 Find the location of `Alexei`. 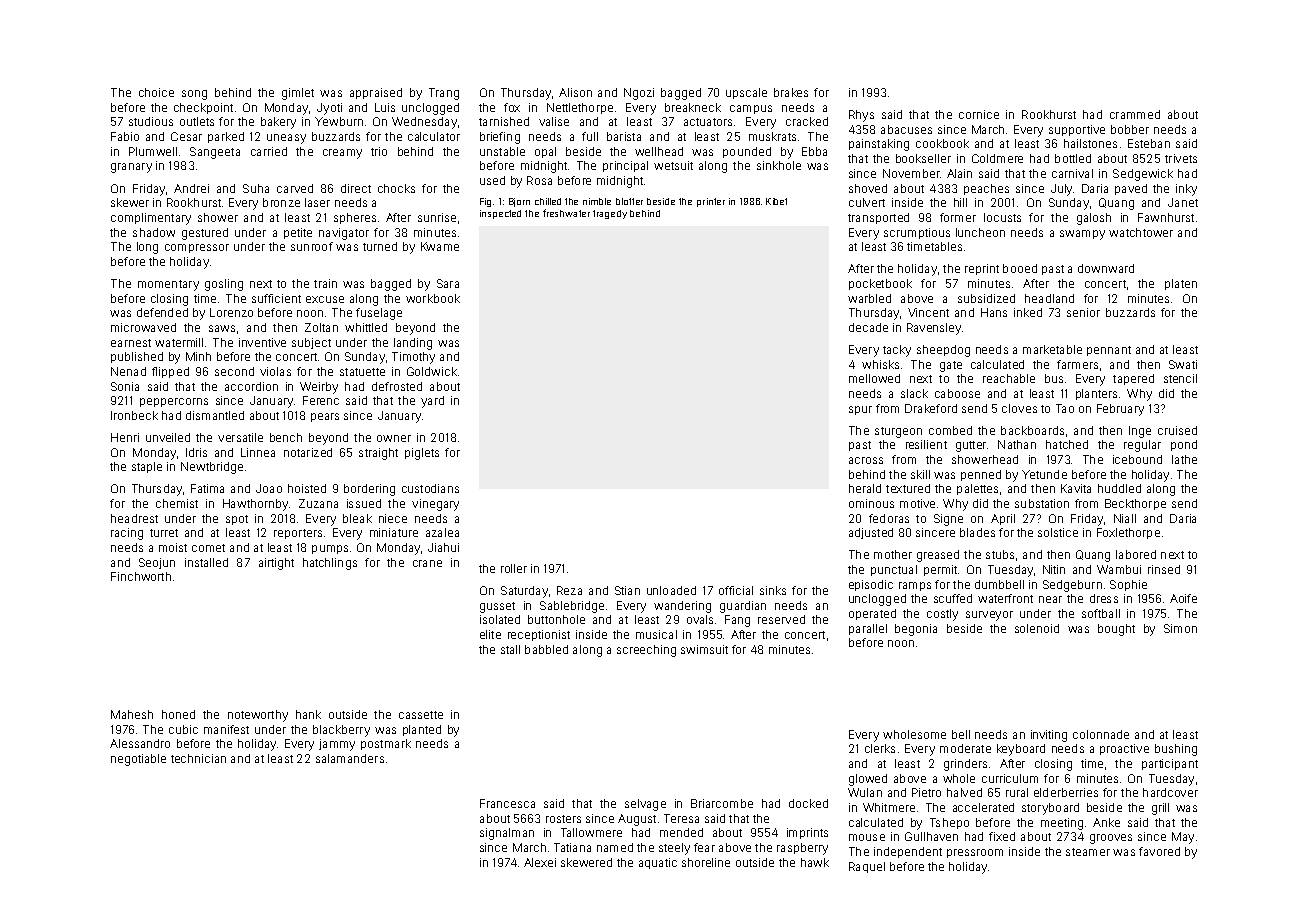

Alexei is located at coordinates (540, 862).
